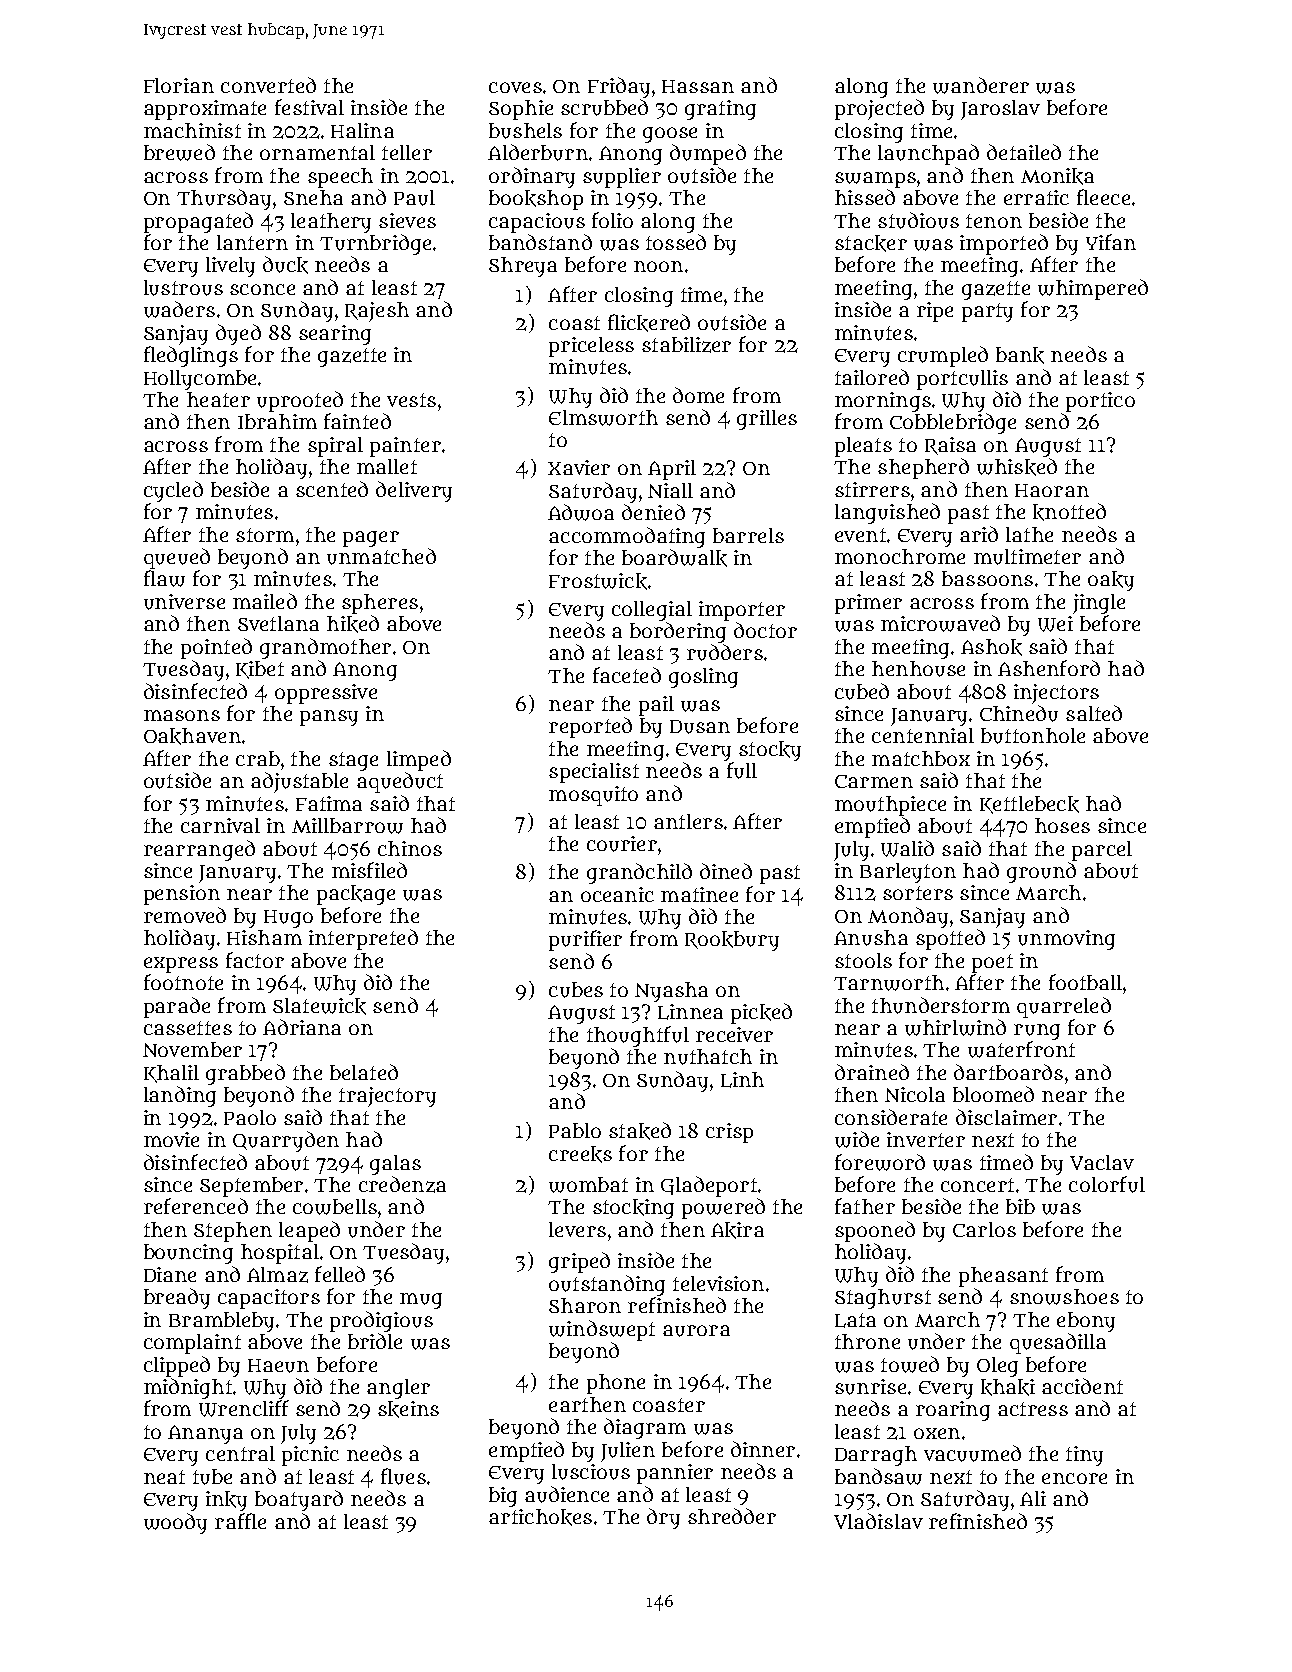  What do you see at coordinates (696, 1331) in the document?
I see `aurora` at bounding box center [696, 1331].
